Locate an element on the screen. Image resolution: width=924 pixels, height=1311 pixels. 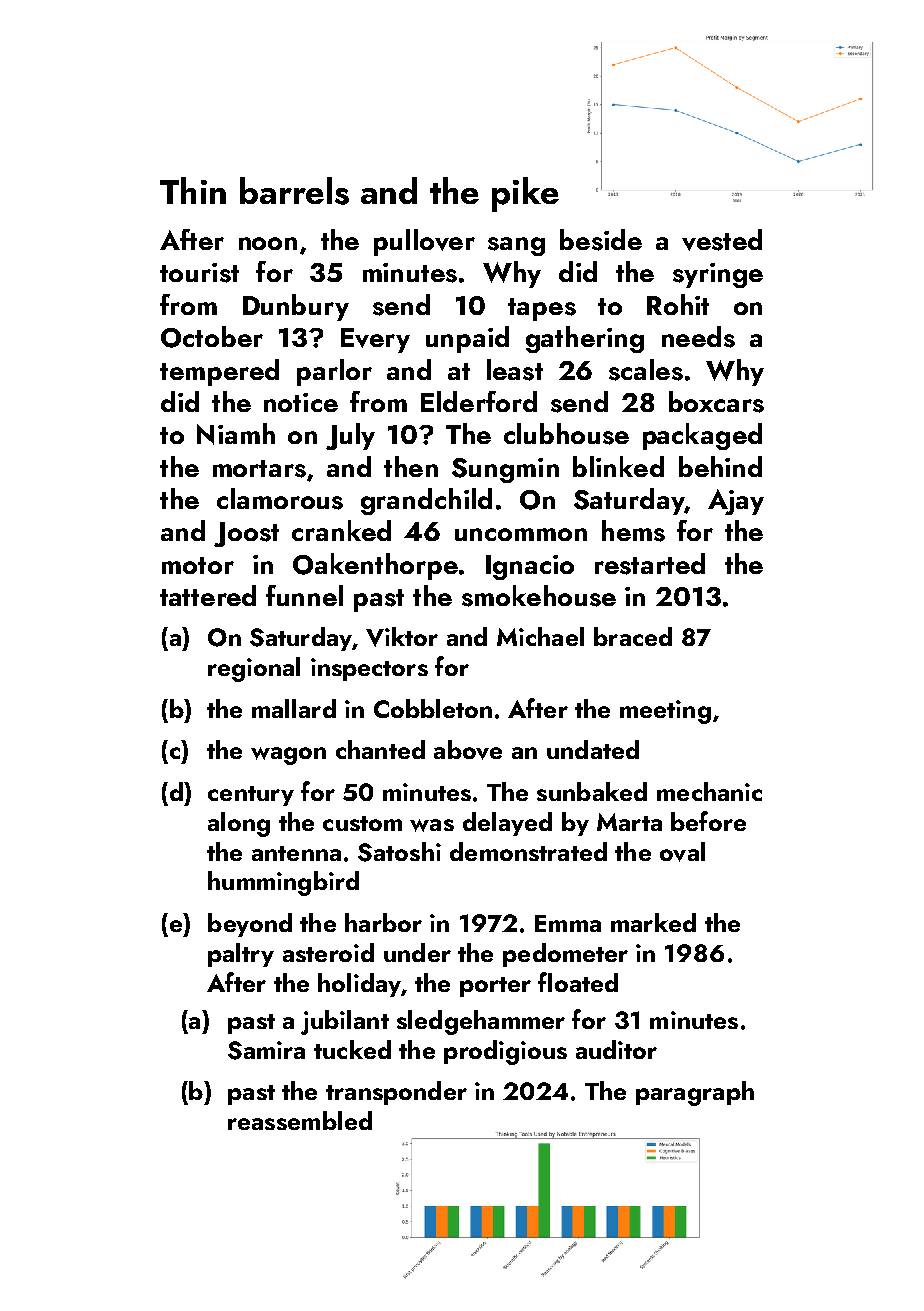
tattered is located at coordinates (208, 595).
